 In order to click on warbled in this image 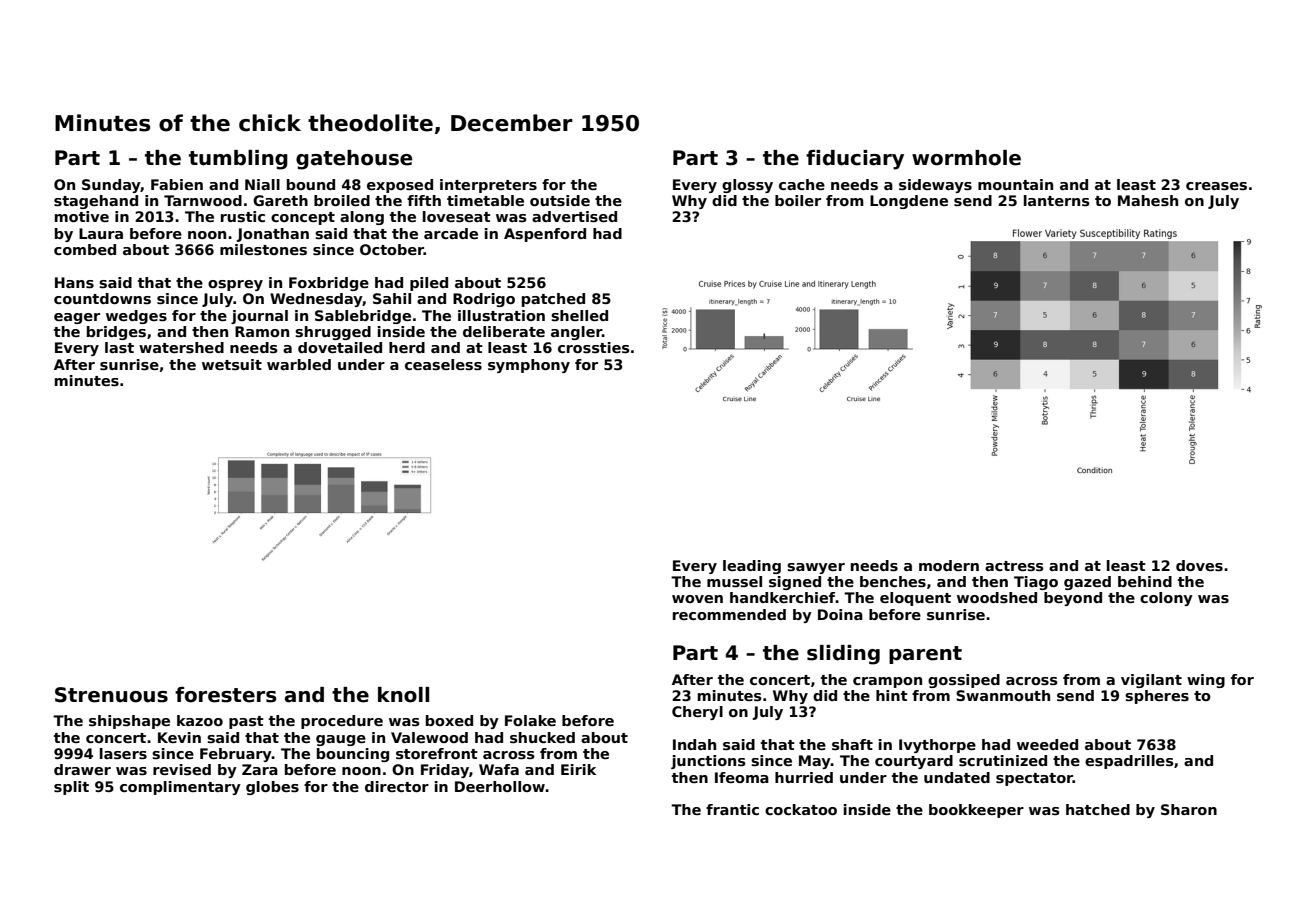, I will do `click(299, 364)`.
